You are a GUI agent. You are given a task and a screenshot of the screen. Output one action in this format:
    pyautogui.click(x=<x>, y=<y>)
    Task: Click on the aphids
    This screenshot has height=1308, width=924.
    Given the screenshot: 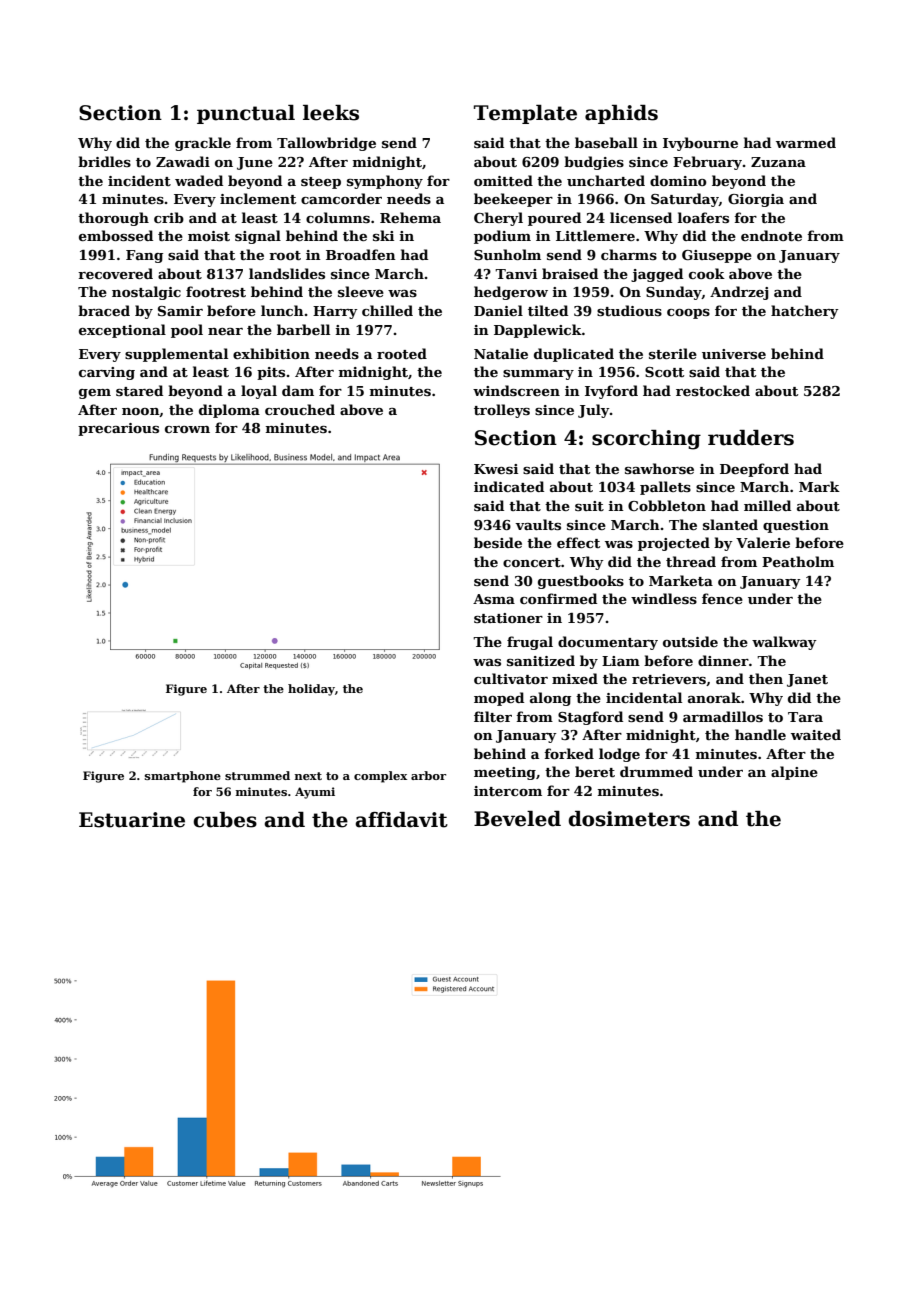 What is the action you would take?
    pyautogui.click(x=621, y=114)
